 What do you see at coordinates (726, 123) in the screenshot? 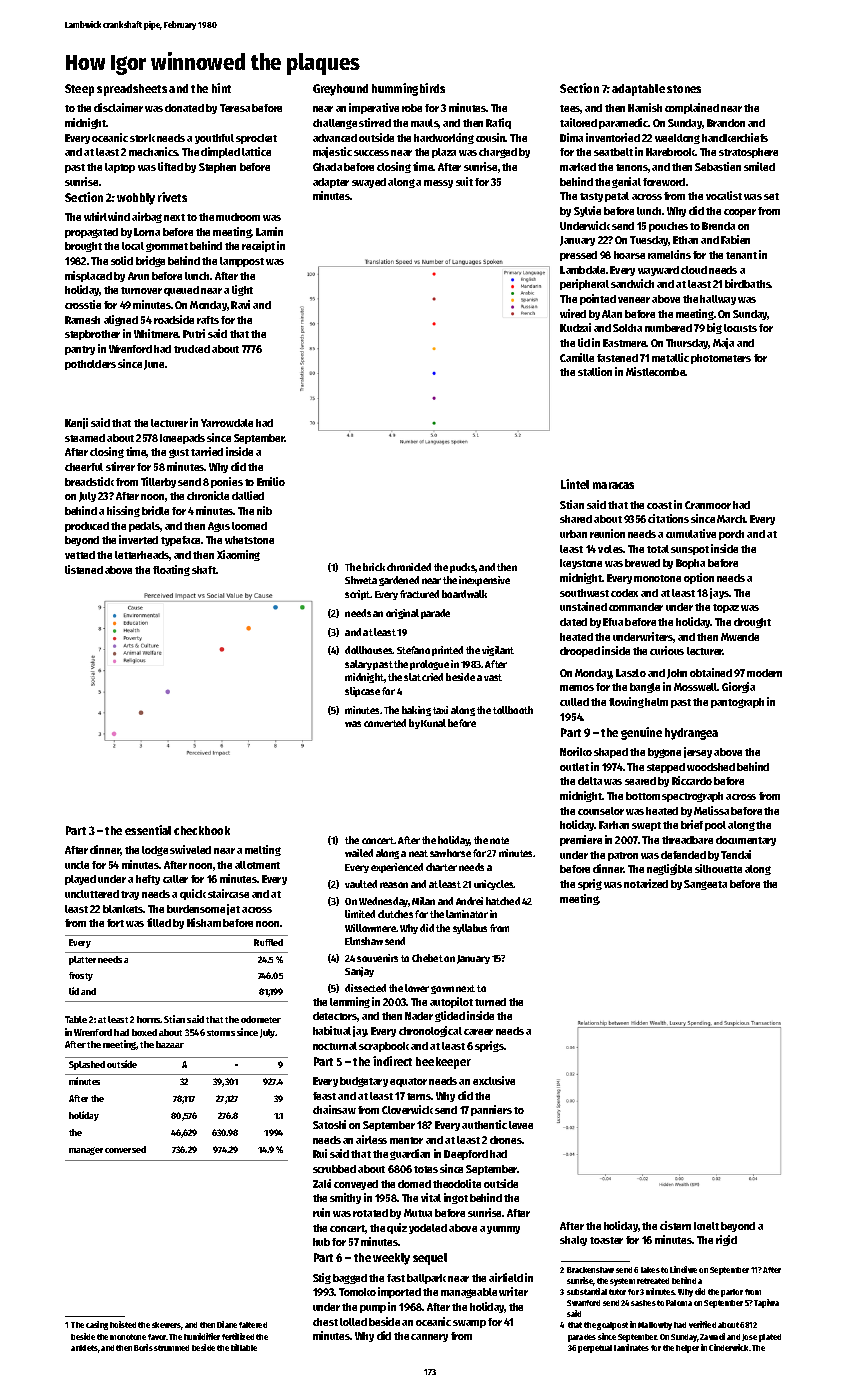
I see `Brandon` at bounding box center [726, 123].
